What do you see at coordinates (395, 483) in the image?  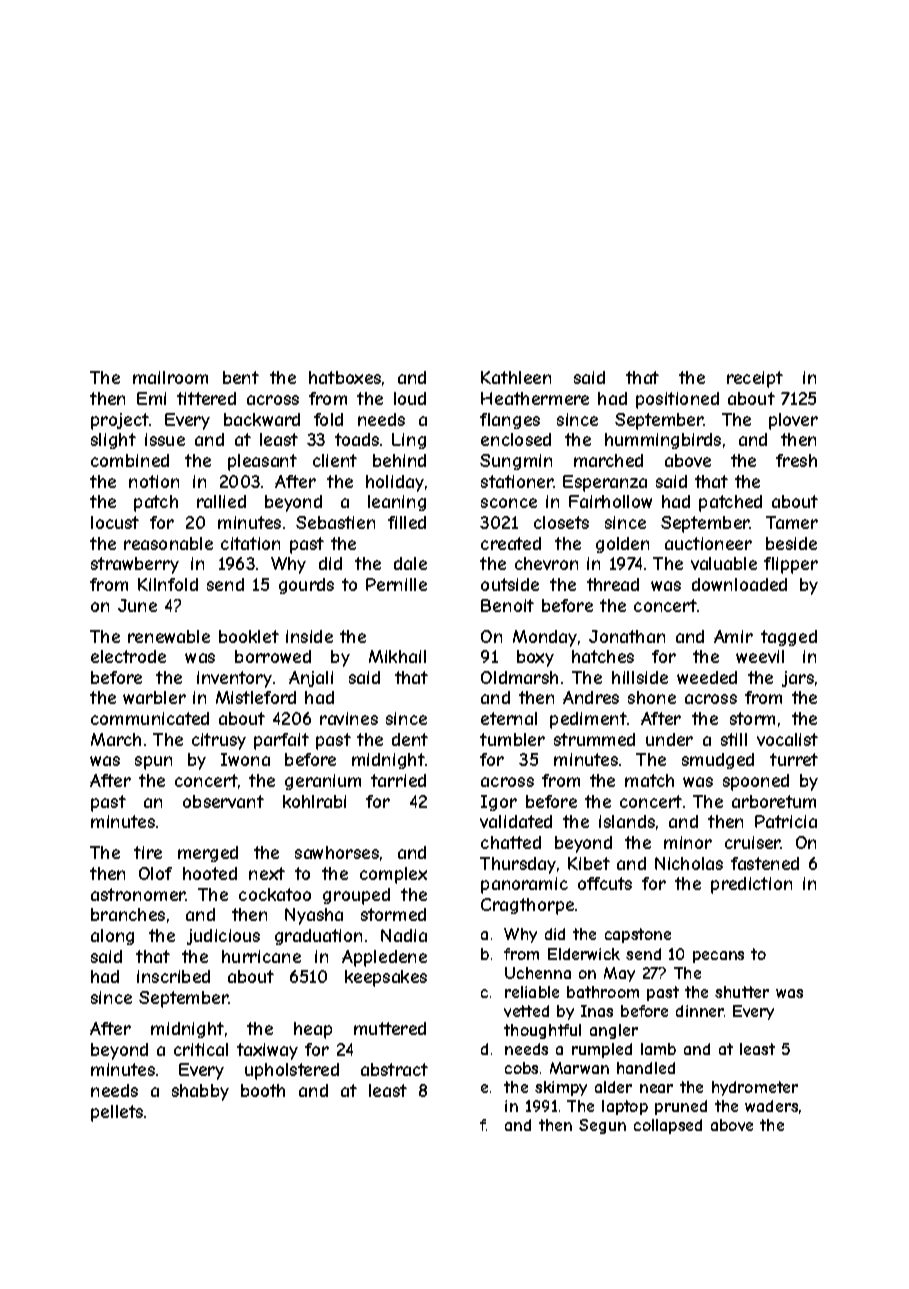 I see `holiday` at bounding box center [395, 483].
